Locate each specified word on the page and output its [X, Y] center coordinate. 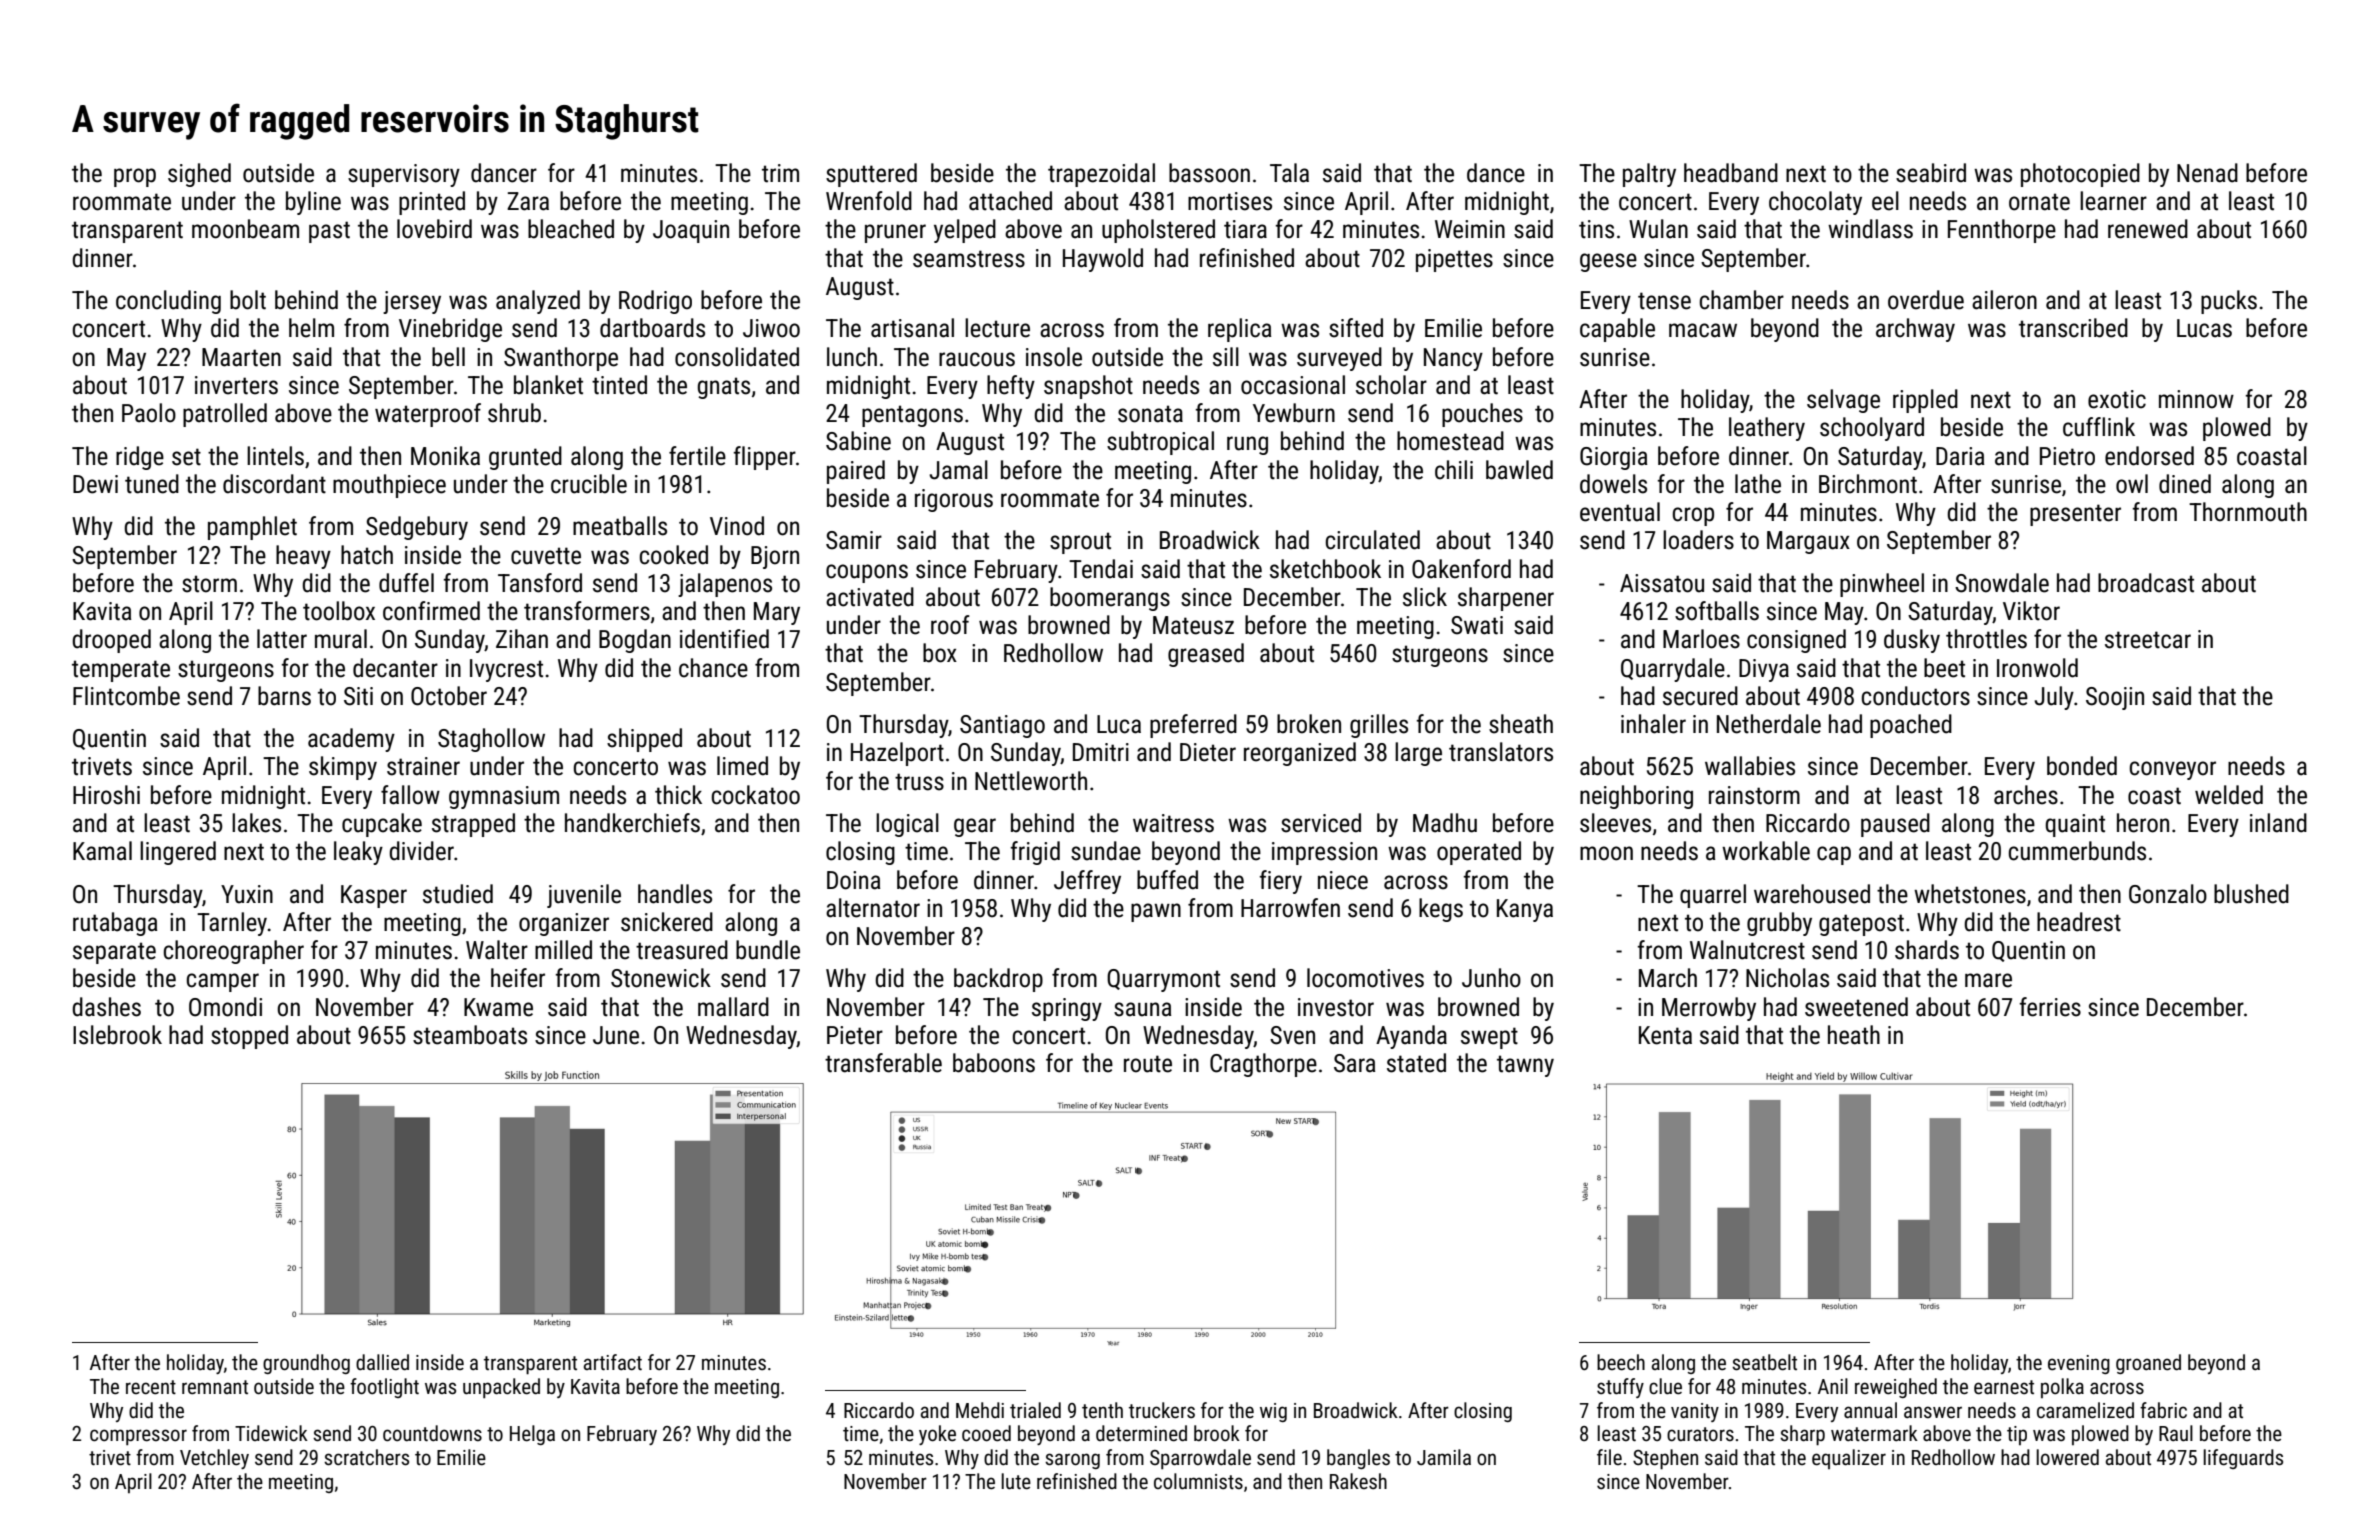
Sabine [858, 441]
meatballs [620, 526]
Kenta [1665, 1035]
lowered [2067, 1457]
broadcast [2146, 583]
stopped [249, 1037]
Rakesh [1358, 1481]
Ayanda [1411, 1037]
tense [1664, 301]
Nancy [1453, 359]
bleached [571, 229]
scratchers [366, 1457]
